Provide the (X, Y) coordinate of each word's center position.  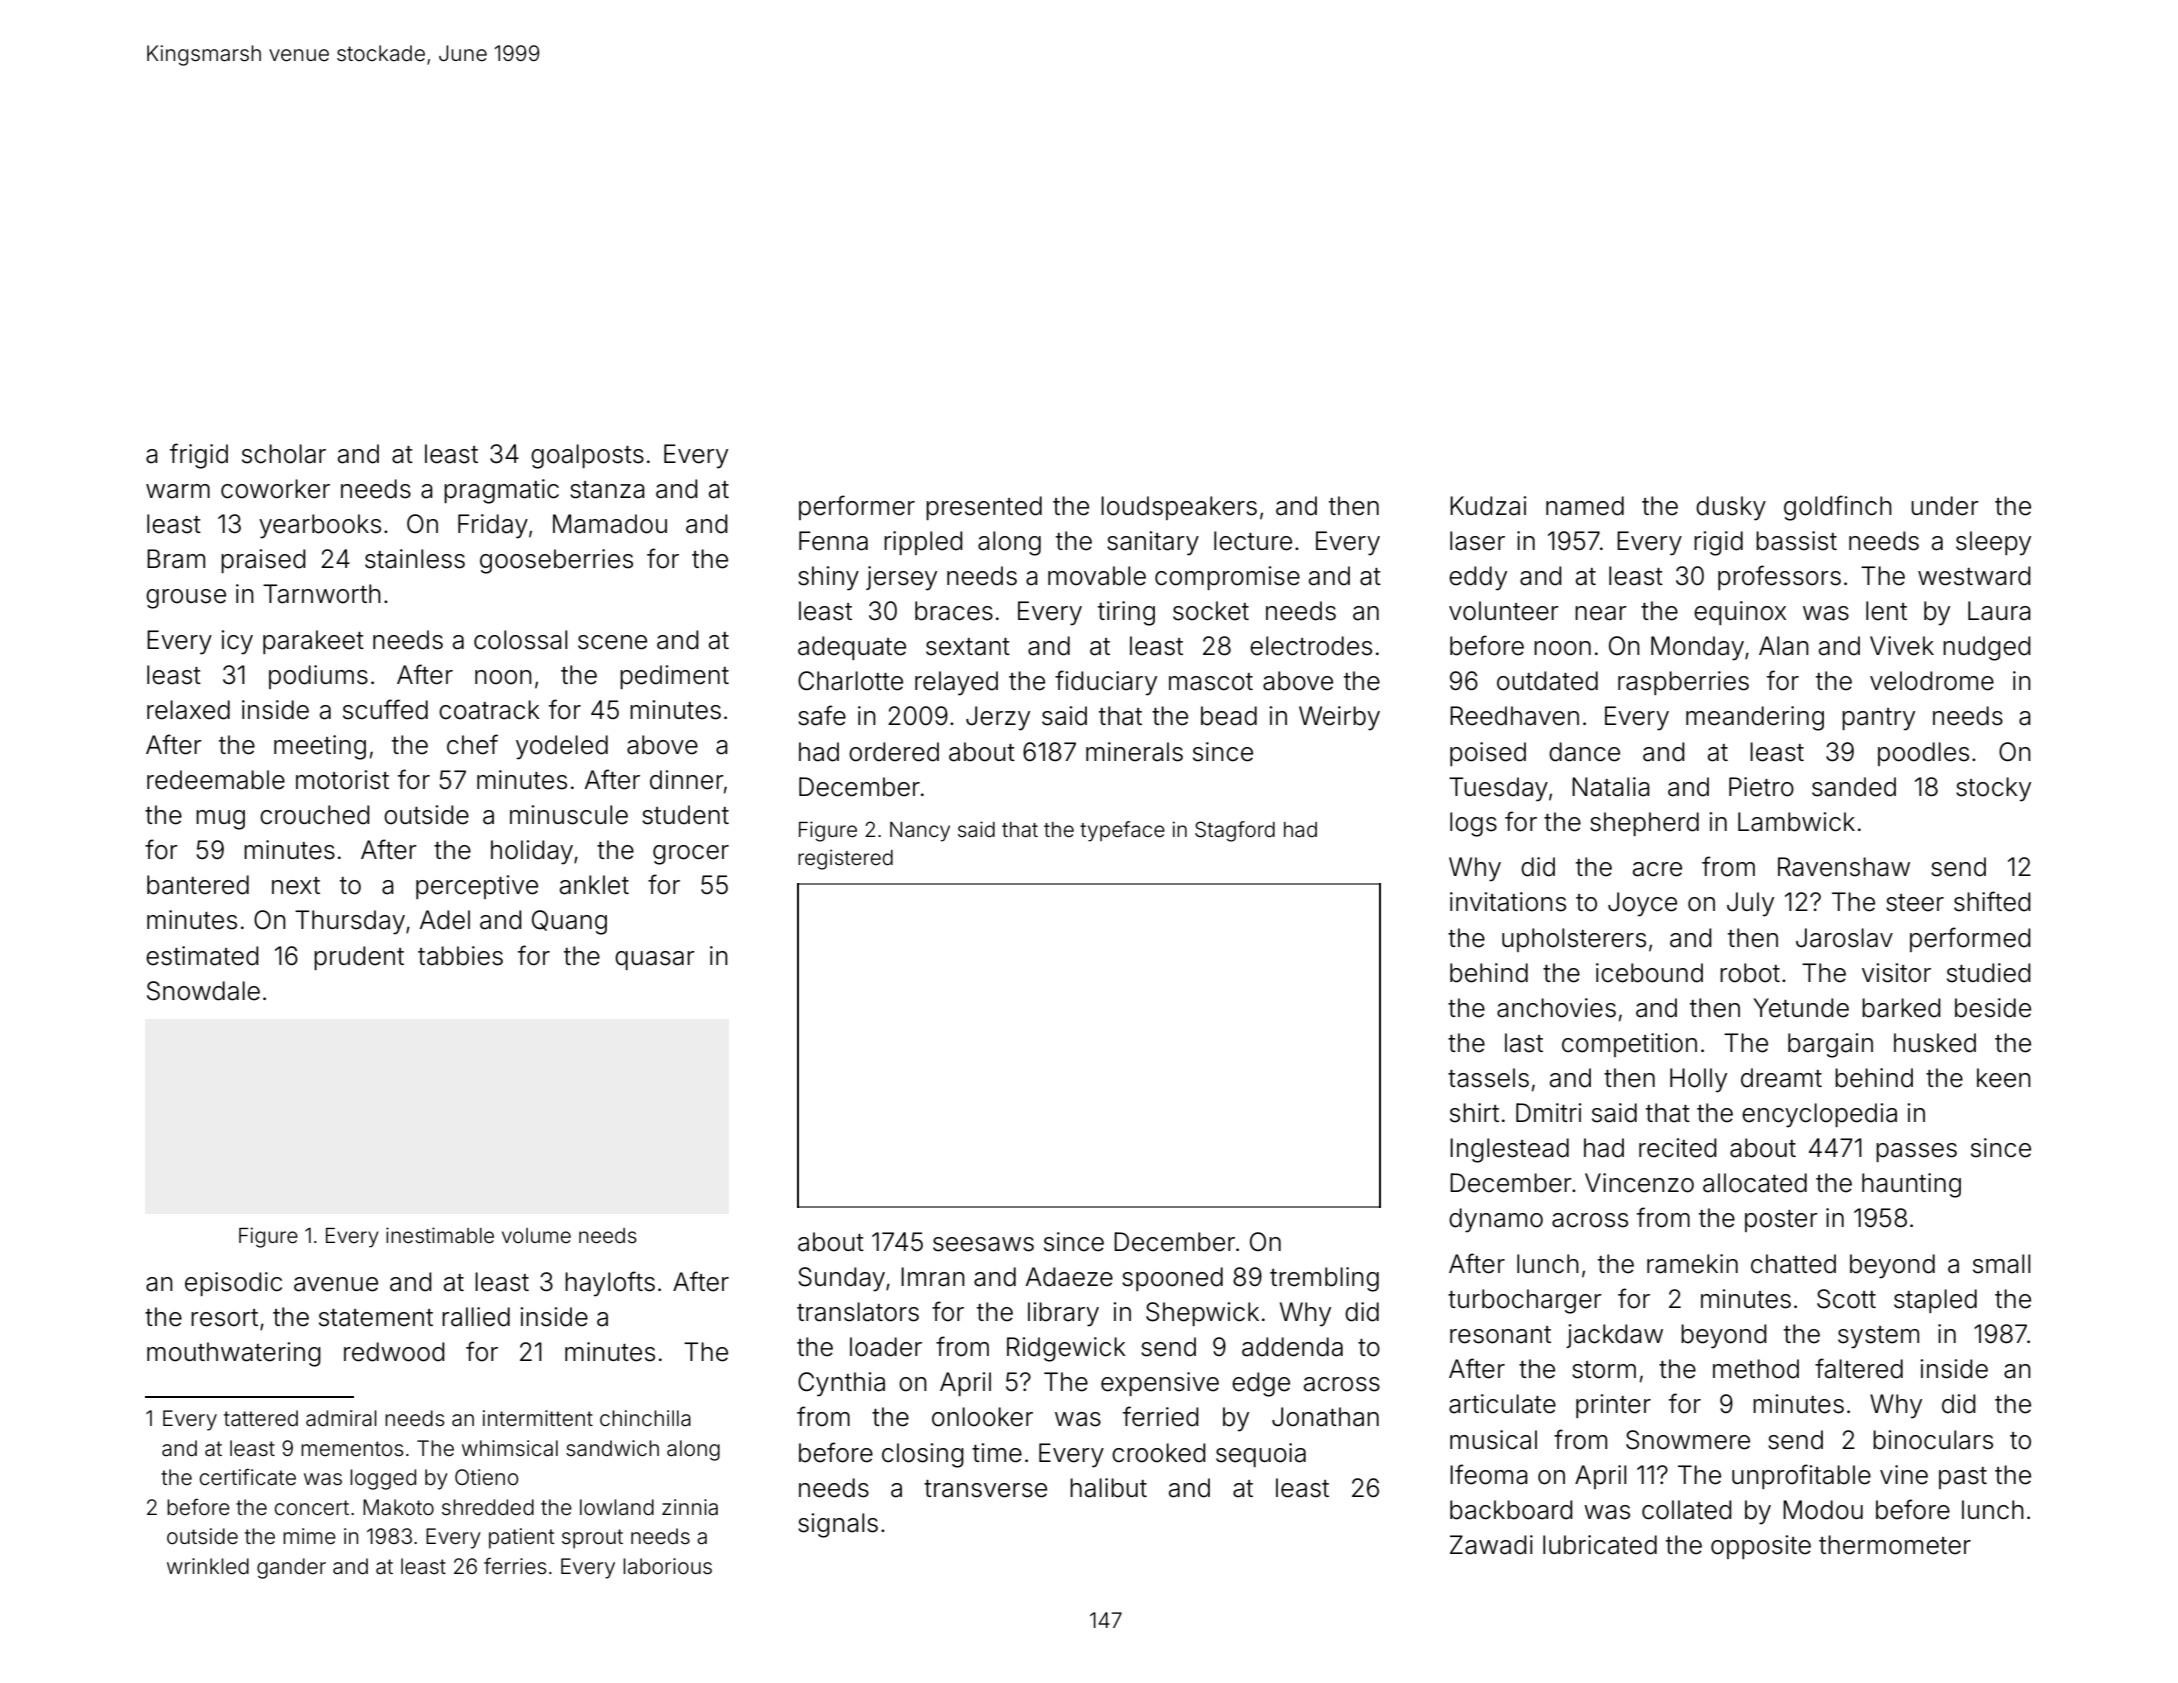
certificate (248, 1477)
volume (536, 1235)
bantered (198, 885)
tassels (1488, 1078)
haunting (1911, 1185)
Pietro (1761, 787)
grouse (186, 599)
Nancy (920, 832)
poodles (1923, 754)
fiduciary (1106, 683)
